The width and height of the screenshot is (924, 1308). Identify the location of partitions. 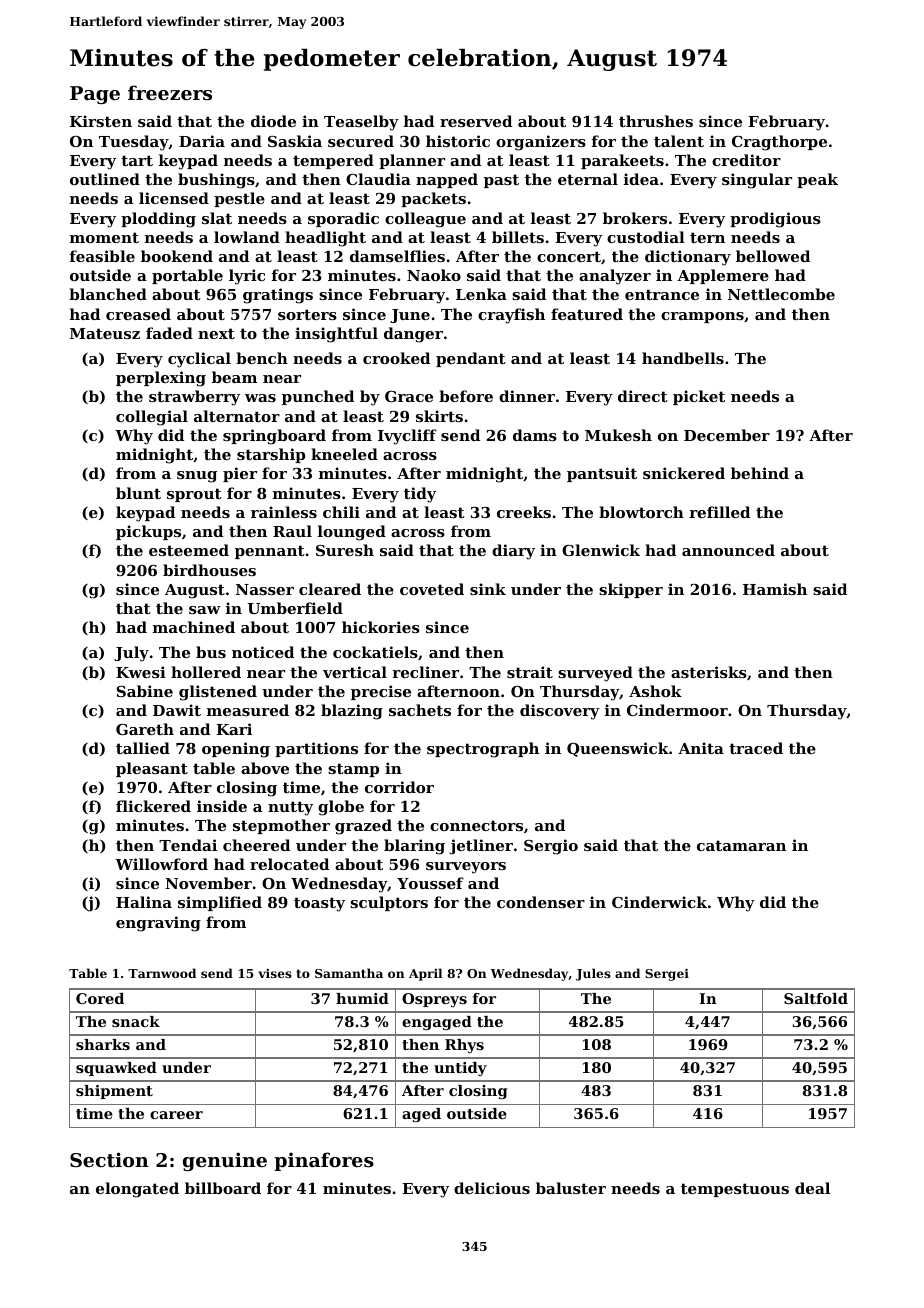
(316, 749).
